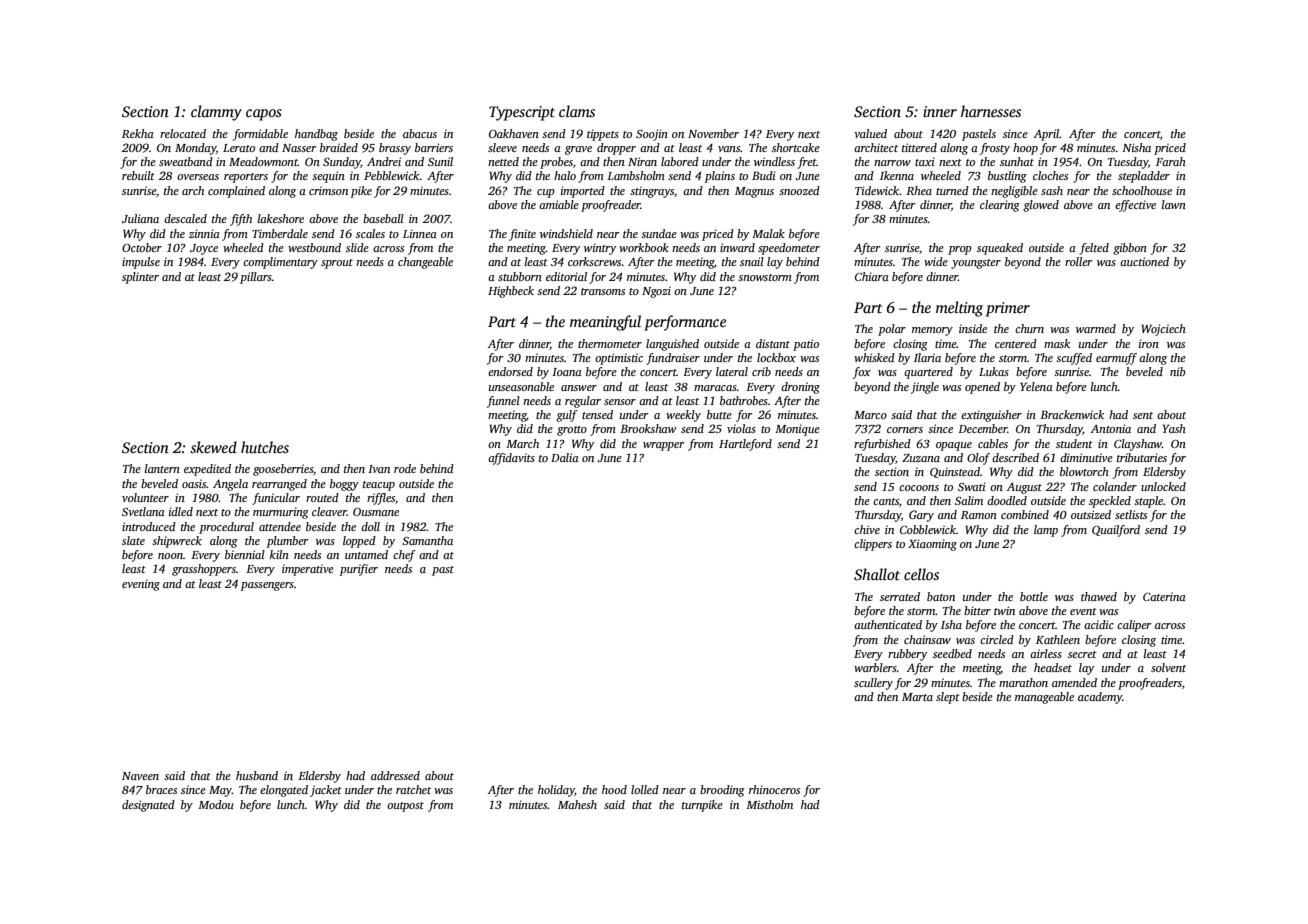  I want to click on clearing, so click(1000, 206).
